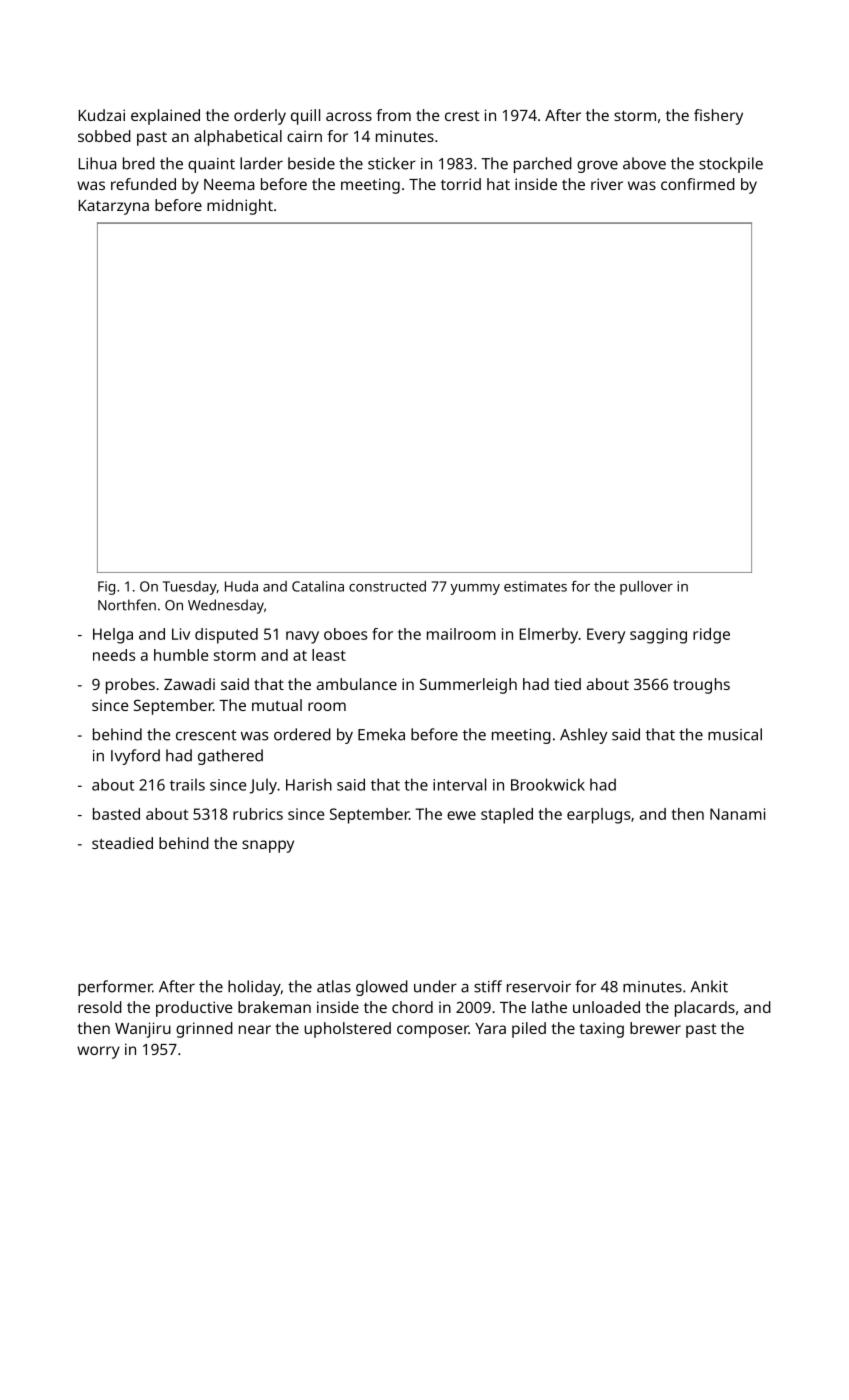 This document has height=1400, width=849. Describe the element at coordinates (100, 1007) in the document. I see `resold` at that location.
